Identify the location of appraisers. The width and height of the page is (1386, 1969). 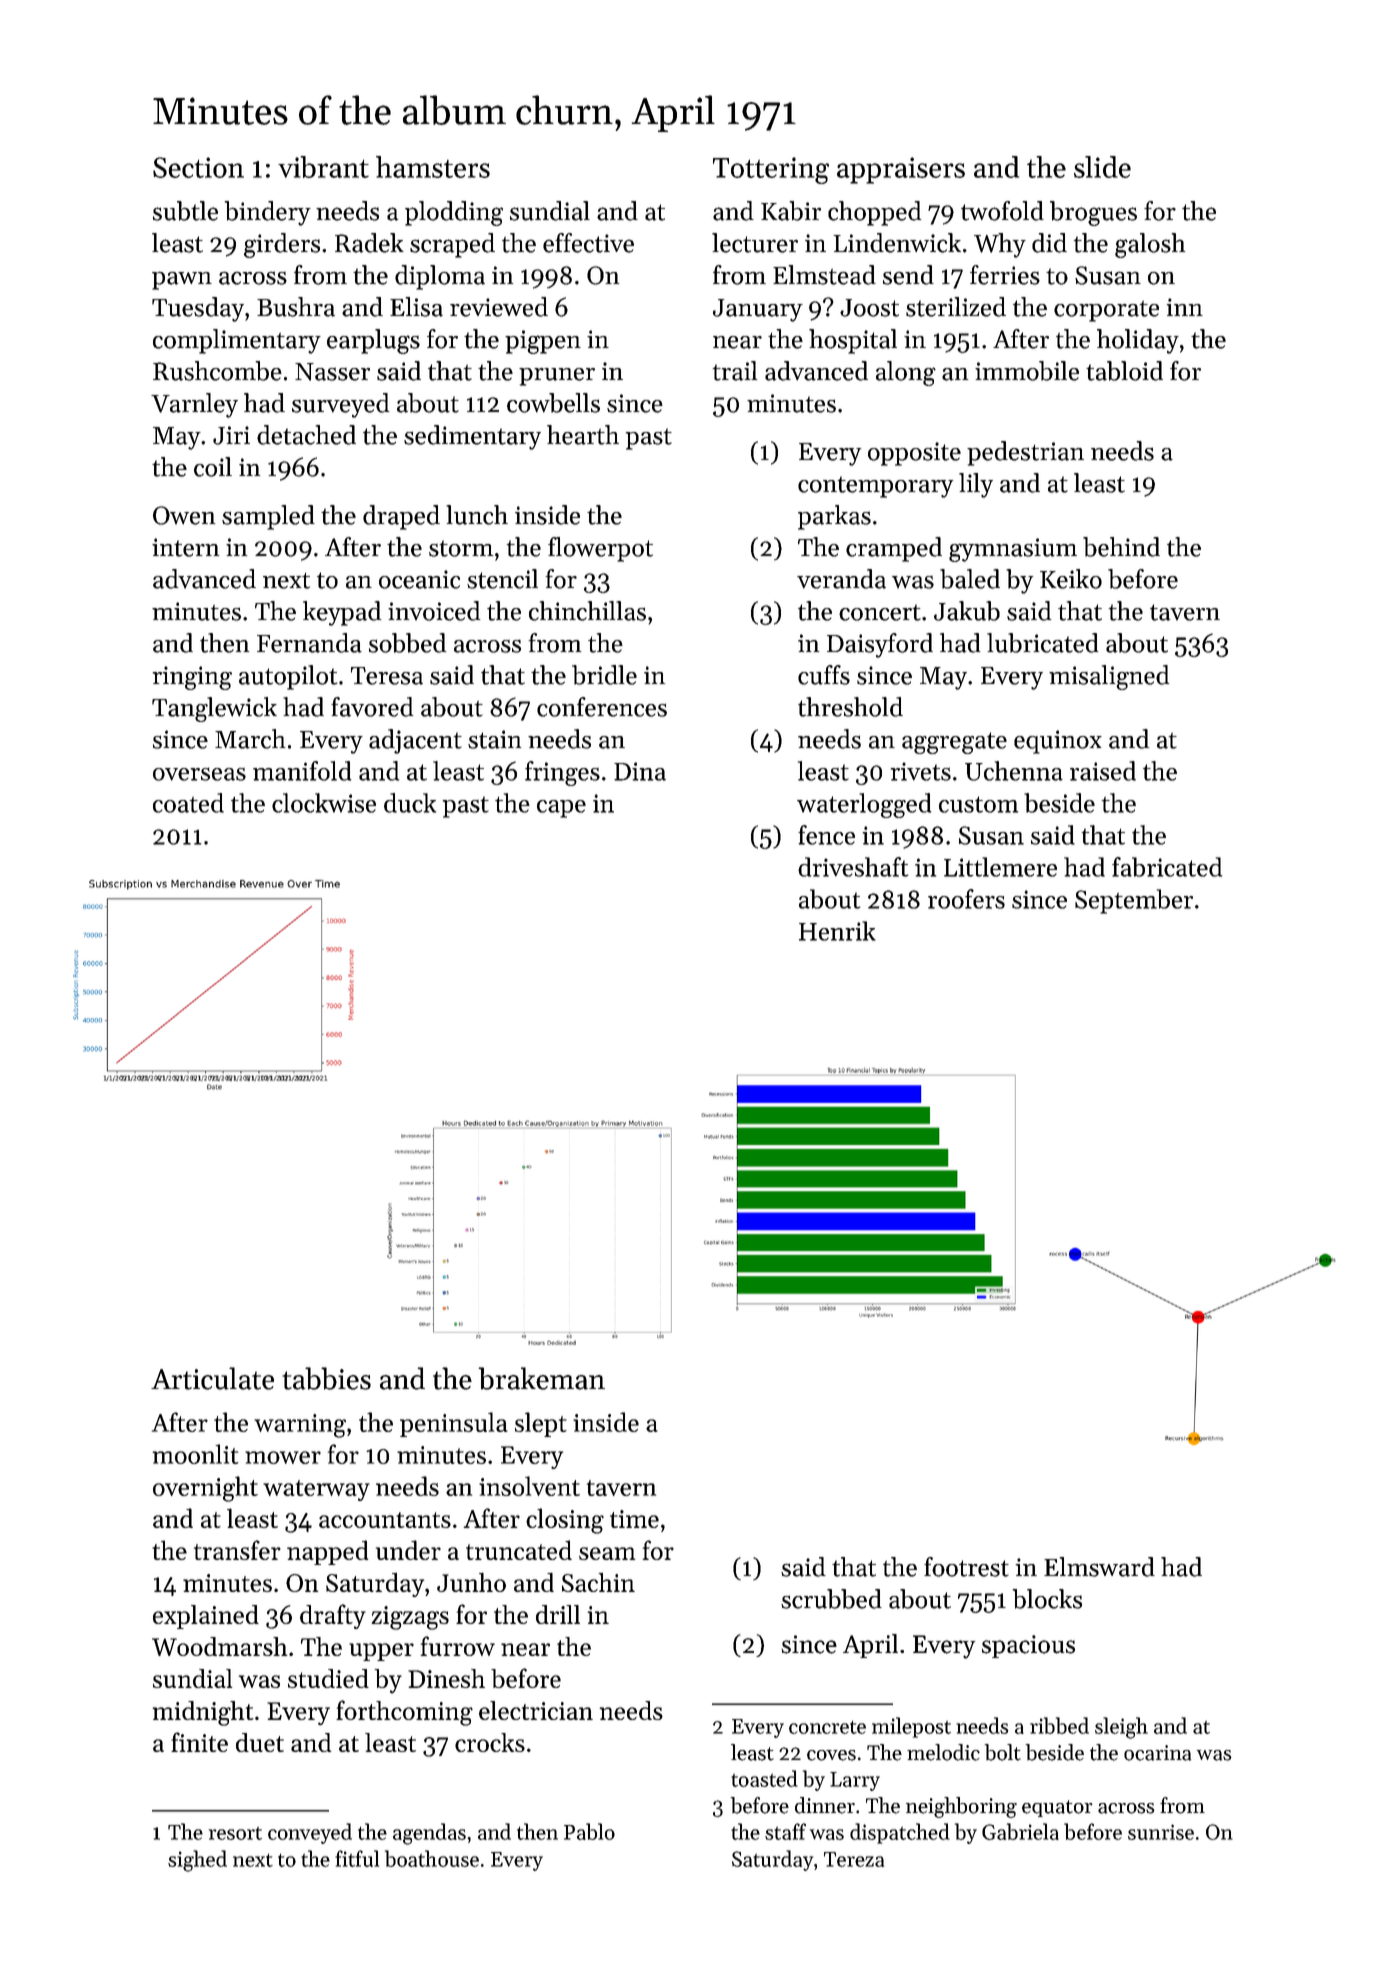
(901, 170).
